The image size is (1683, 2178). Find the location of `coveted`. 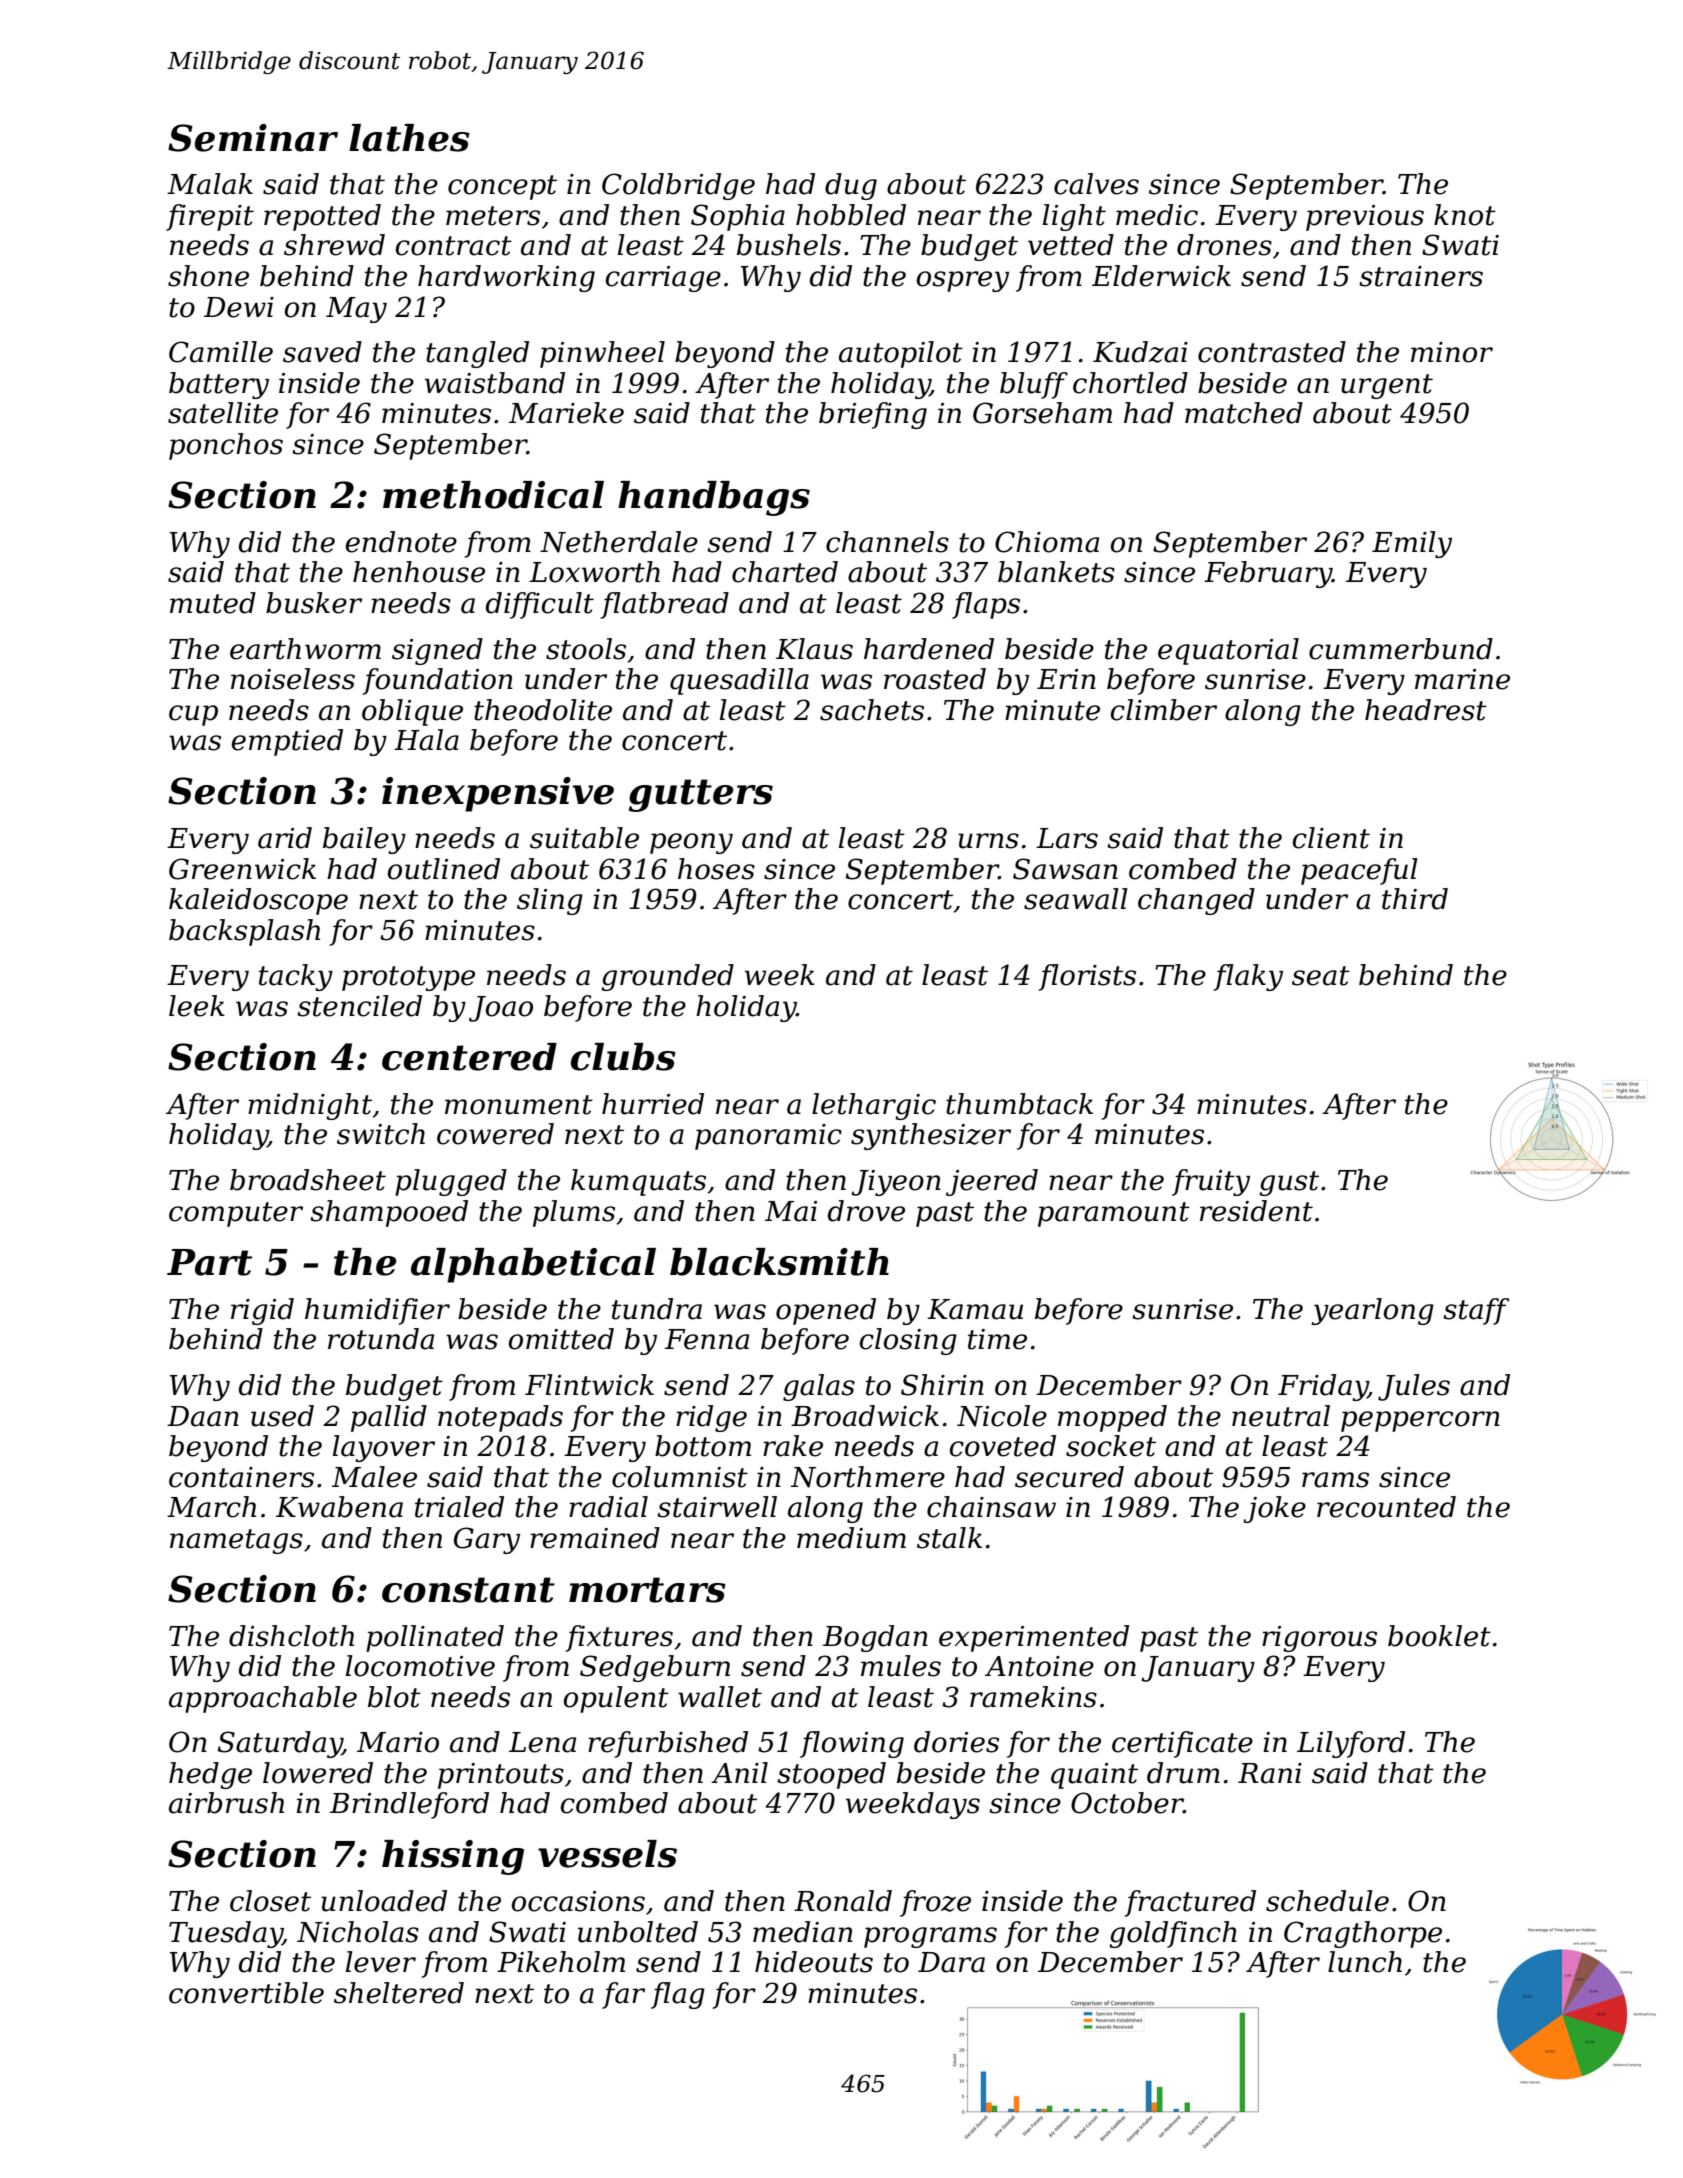

coveted is located at coordinates (1003, 1446).
